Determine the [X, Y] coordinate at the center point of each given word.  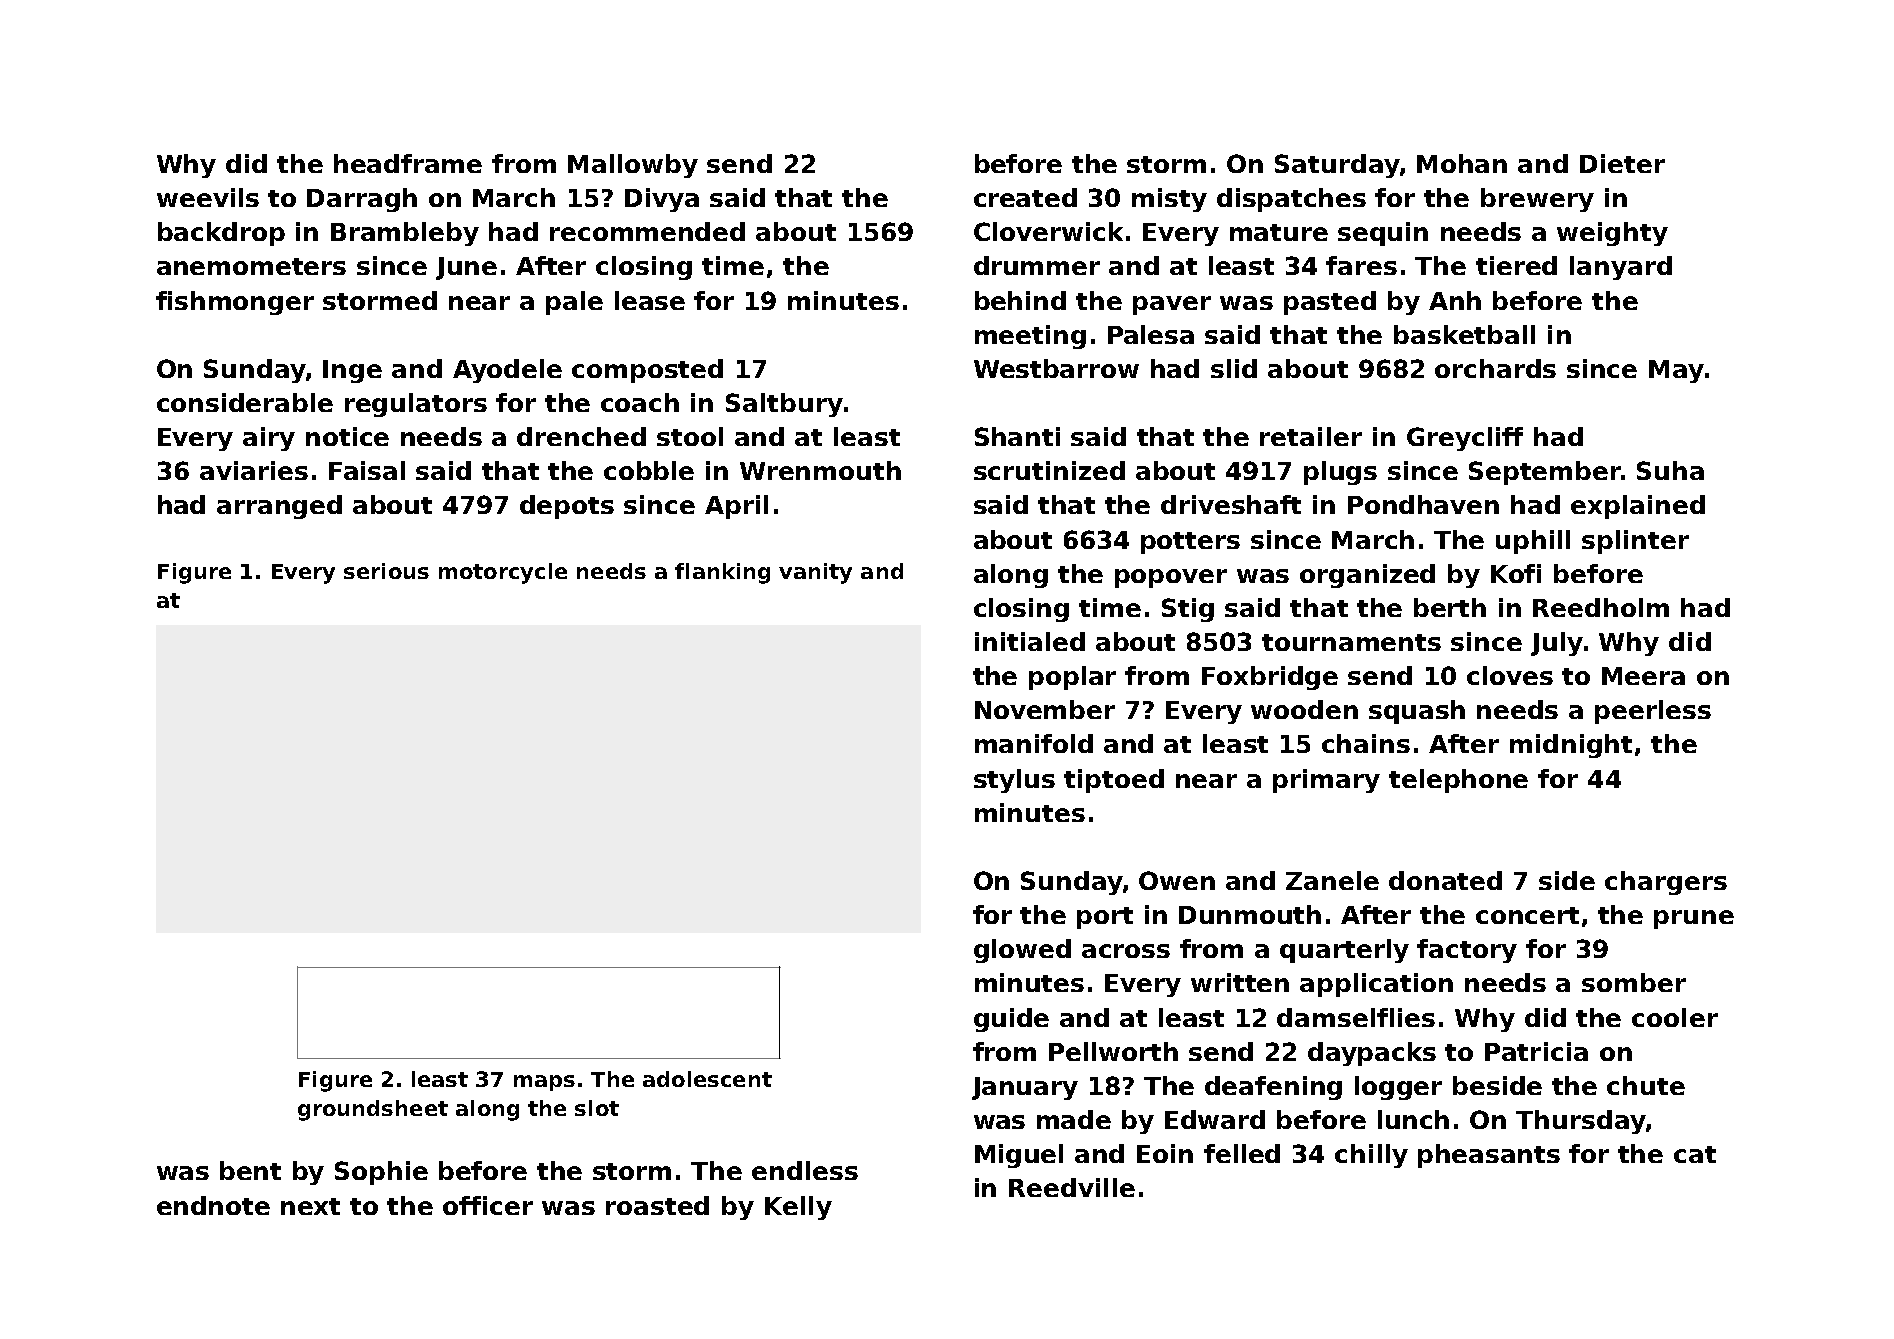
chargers [1666, 883]
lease [650, 300]
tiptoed [1114, 781]
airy [269, 439]
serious [386, 571]
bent [250, 1170]
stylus [1014, 781]
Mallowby [633, 166]
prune [1694, 919]
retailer [1311, 436]
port [1105, 918]
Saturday [1337, 166]
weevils [208, 197]
